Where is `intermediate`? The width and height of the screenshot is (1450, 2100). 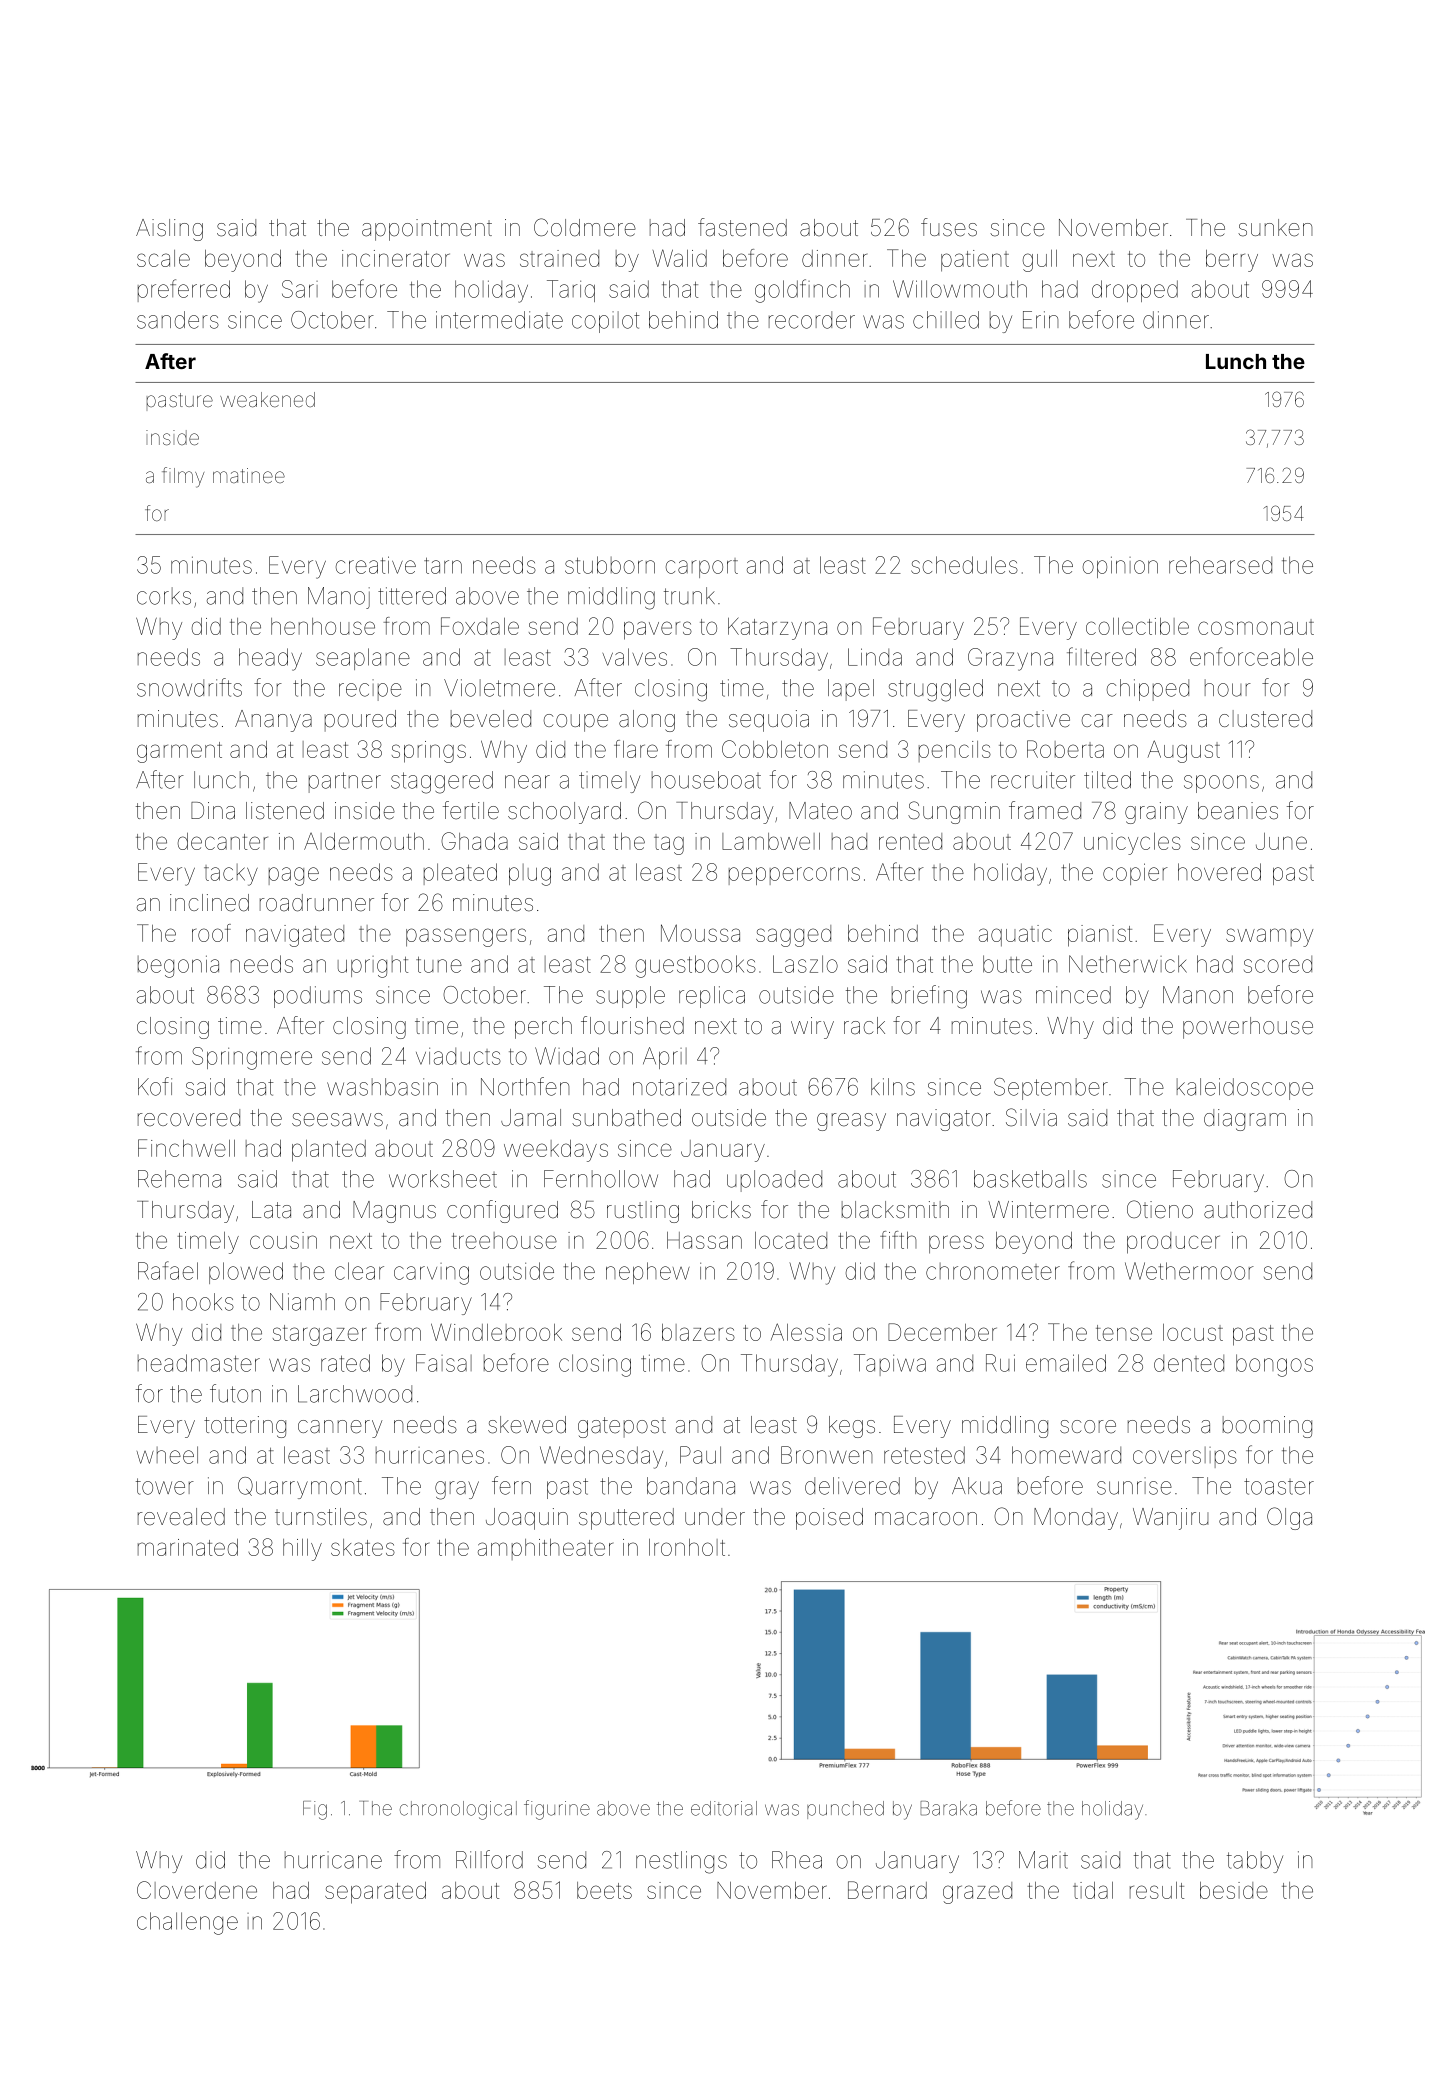 intermediate is located at coordinates (499, 320).
